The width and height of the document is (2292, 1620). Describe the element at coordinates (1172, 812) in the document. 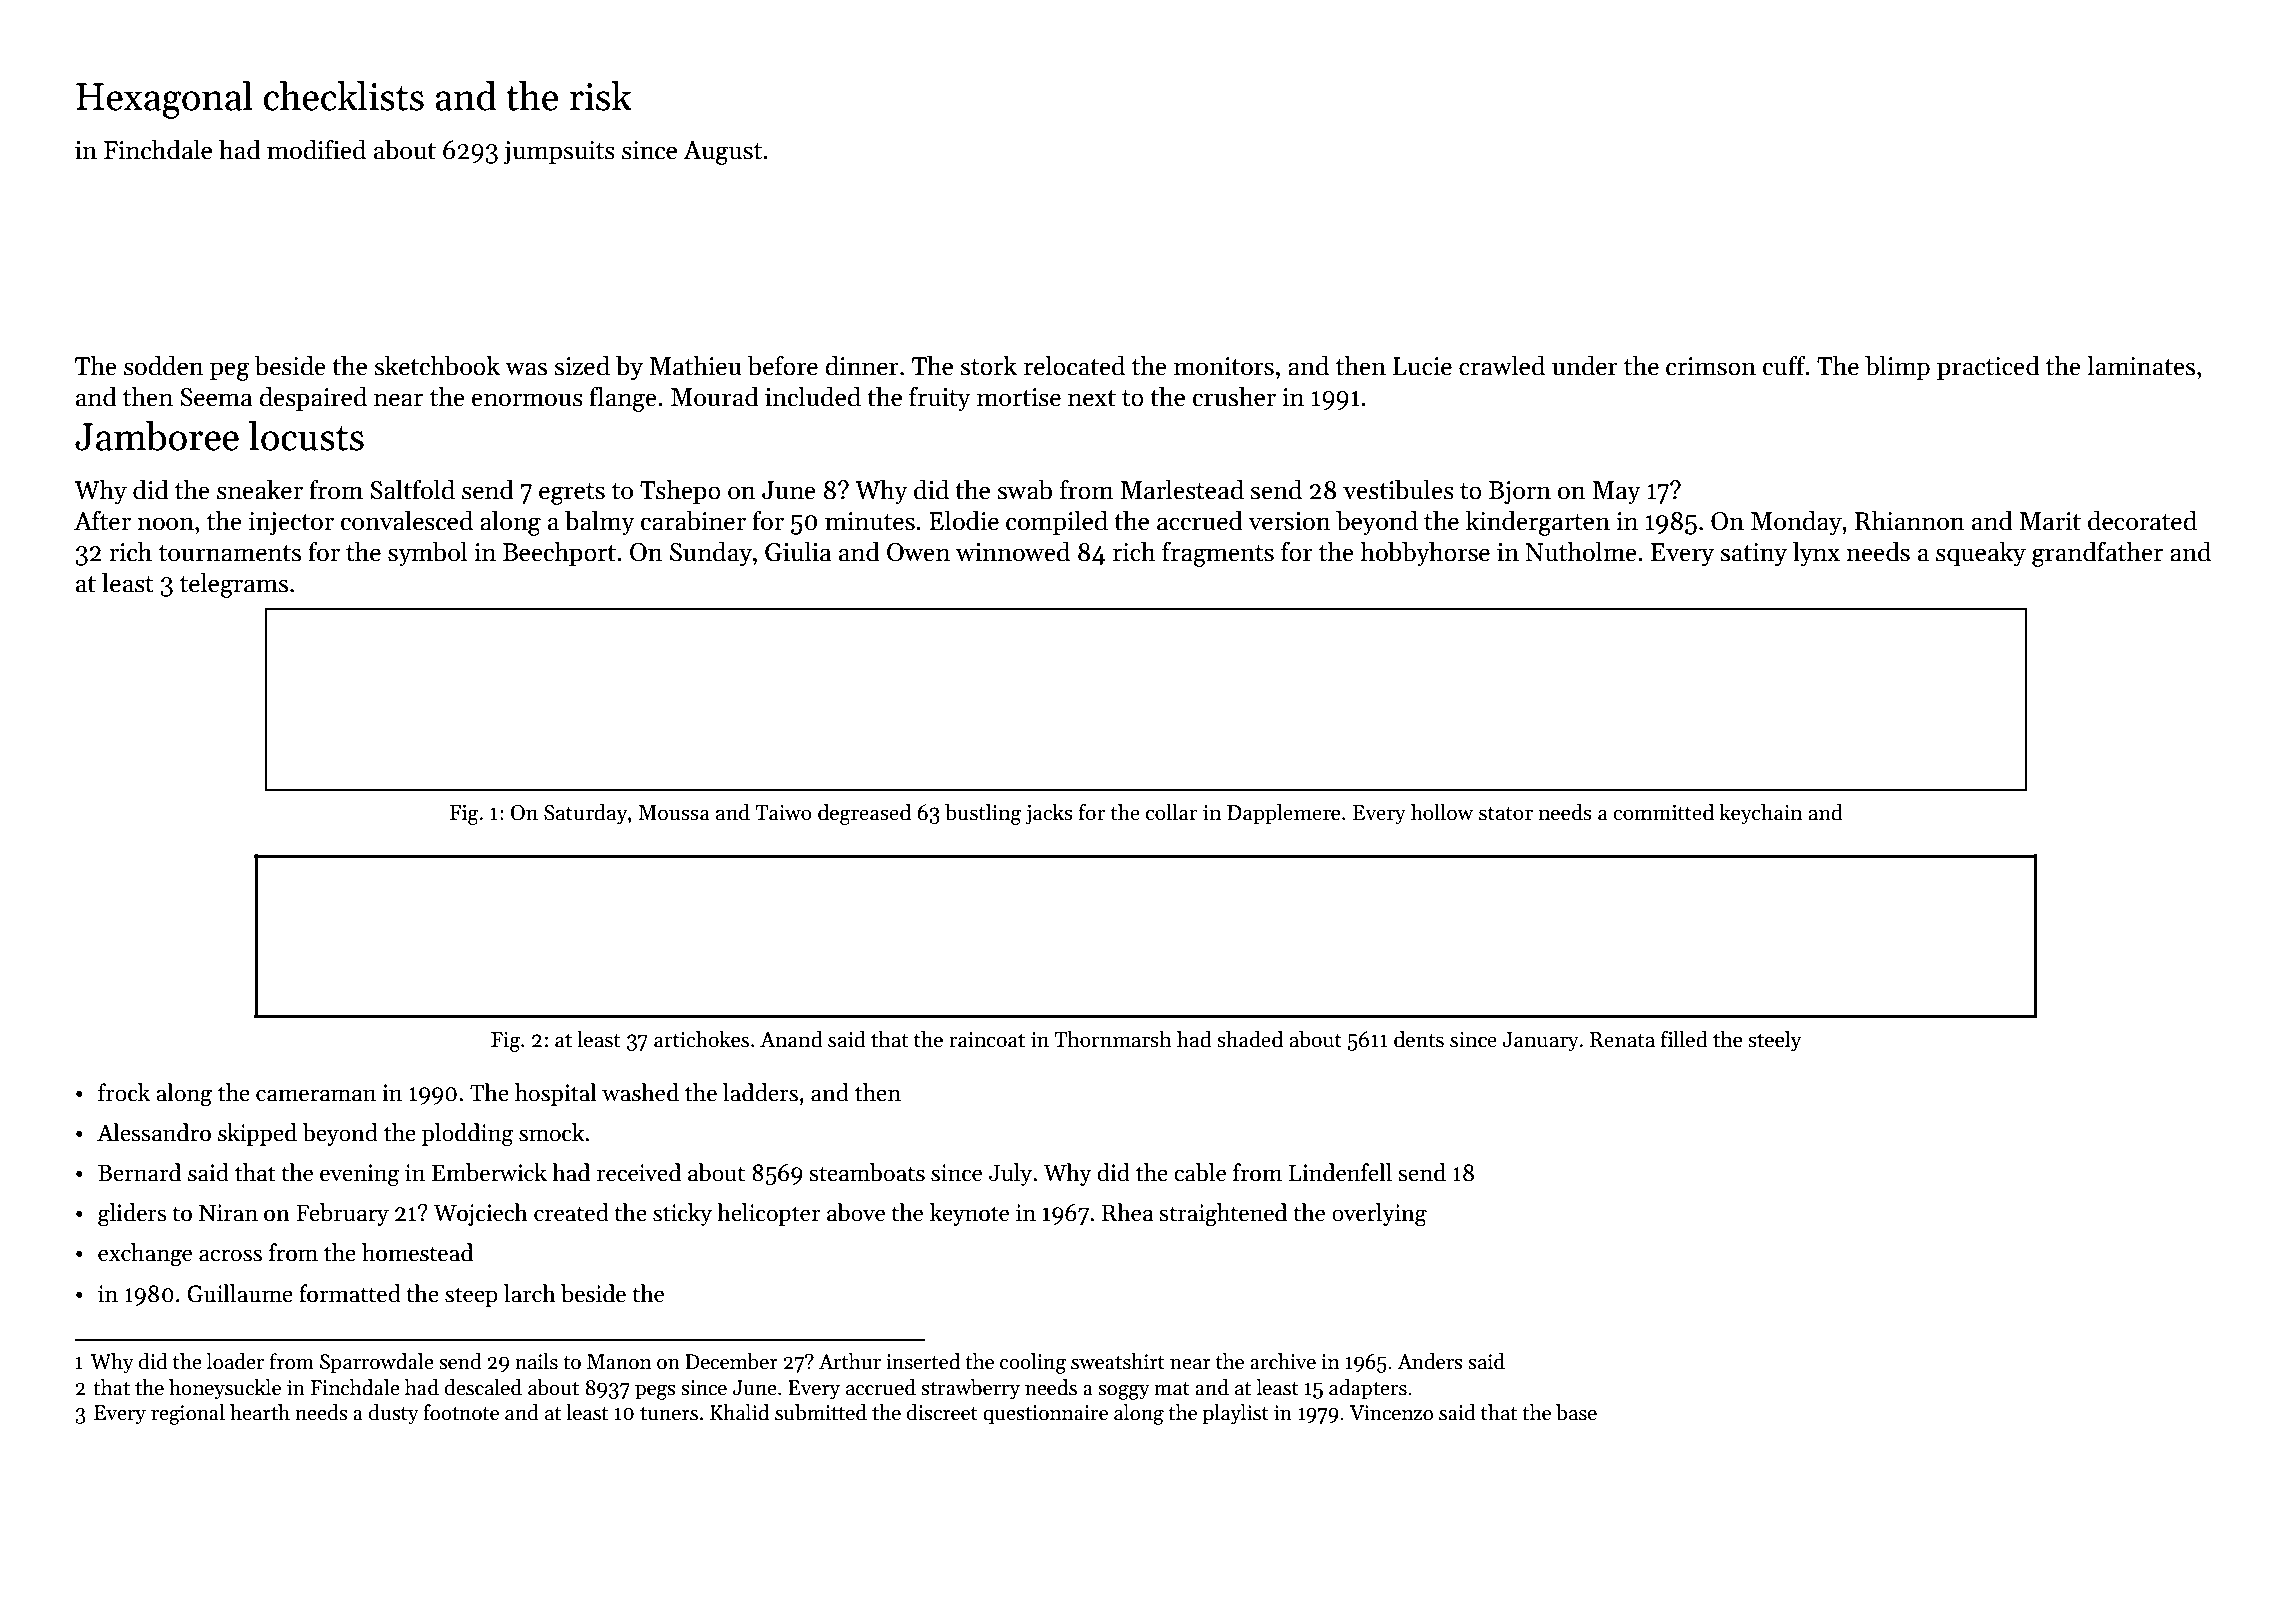

I see `collar` at that location.
